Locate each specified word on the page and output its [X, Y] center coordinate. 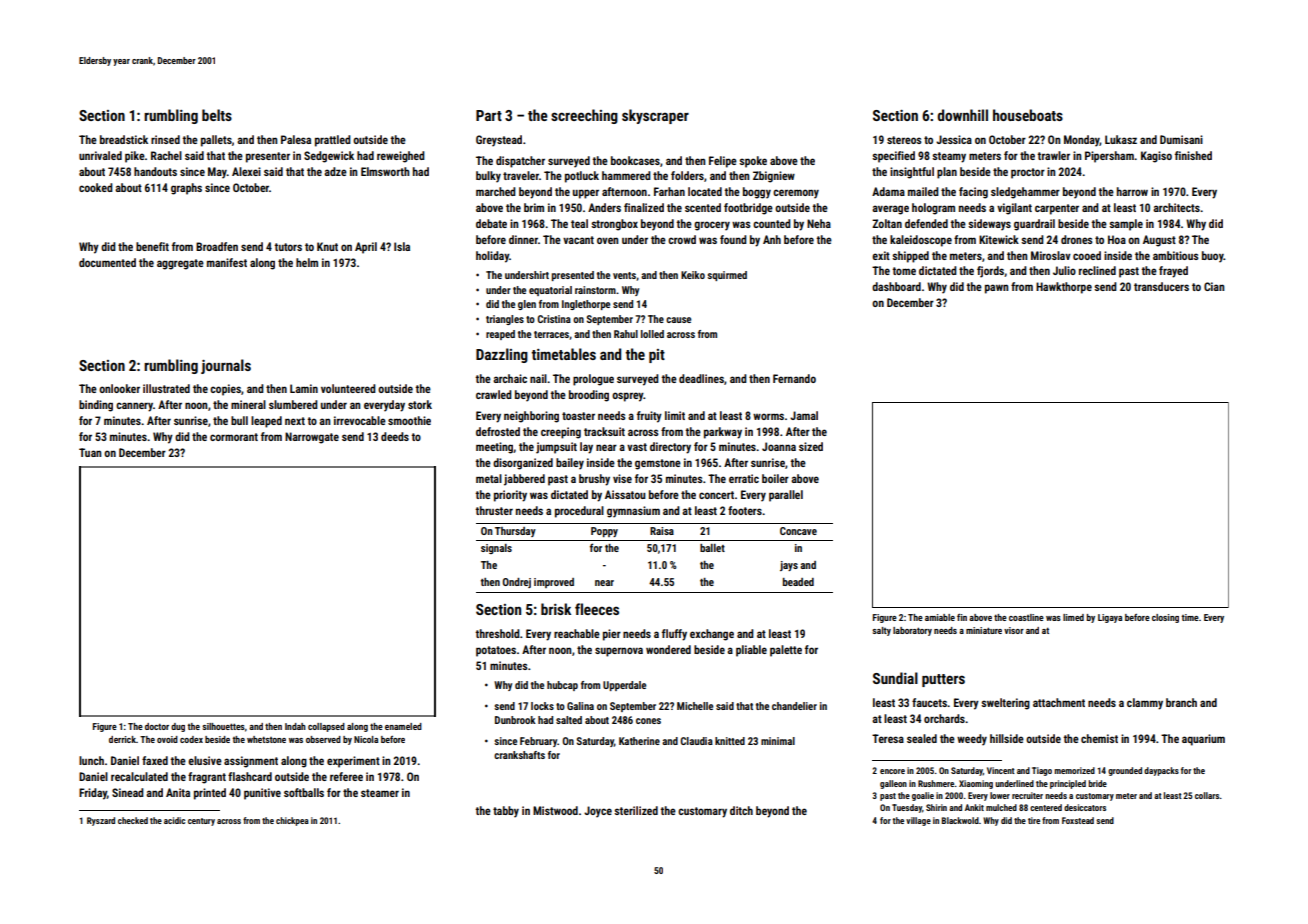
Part [489, 115]
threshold [497, 633]
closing [1165, 618]
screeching [584, 116]
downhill [963, 115]
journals [226, 366]
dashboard [896, 286]
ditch [741, 810]
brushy [594, 480]
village [918, 821]
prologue [593, 380]
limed [1073, 617]
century [201, 822]
